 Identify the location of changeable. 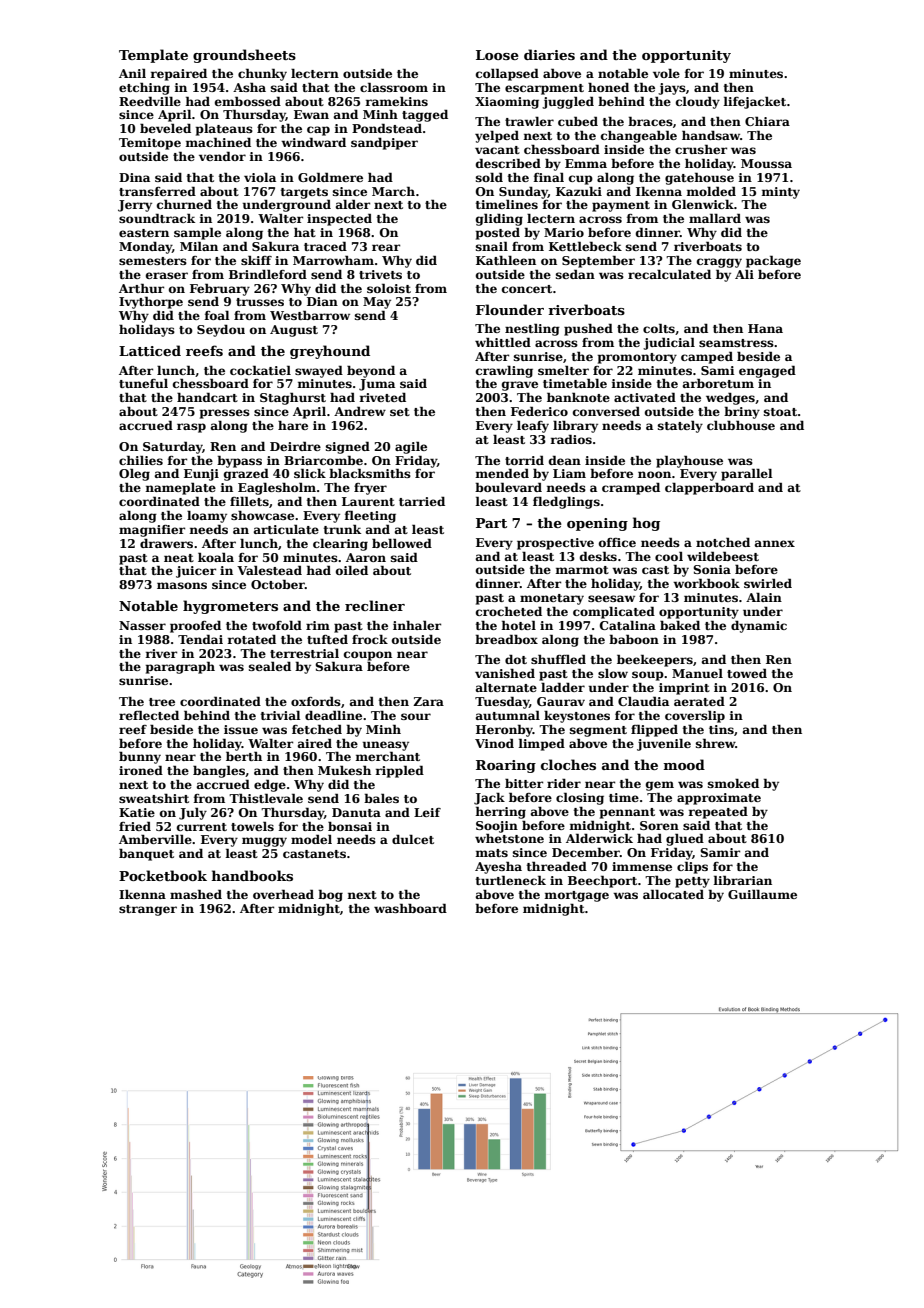
(639, 136).
